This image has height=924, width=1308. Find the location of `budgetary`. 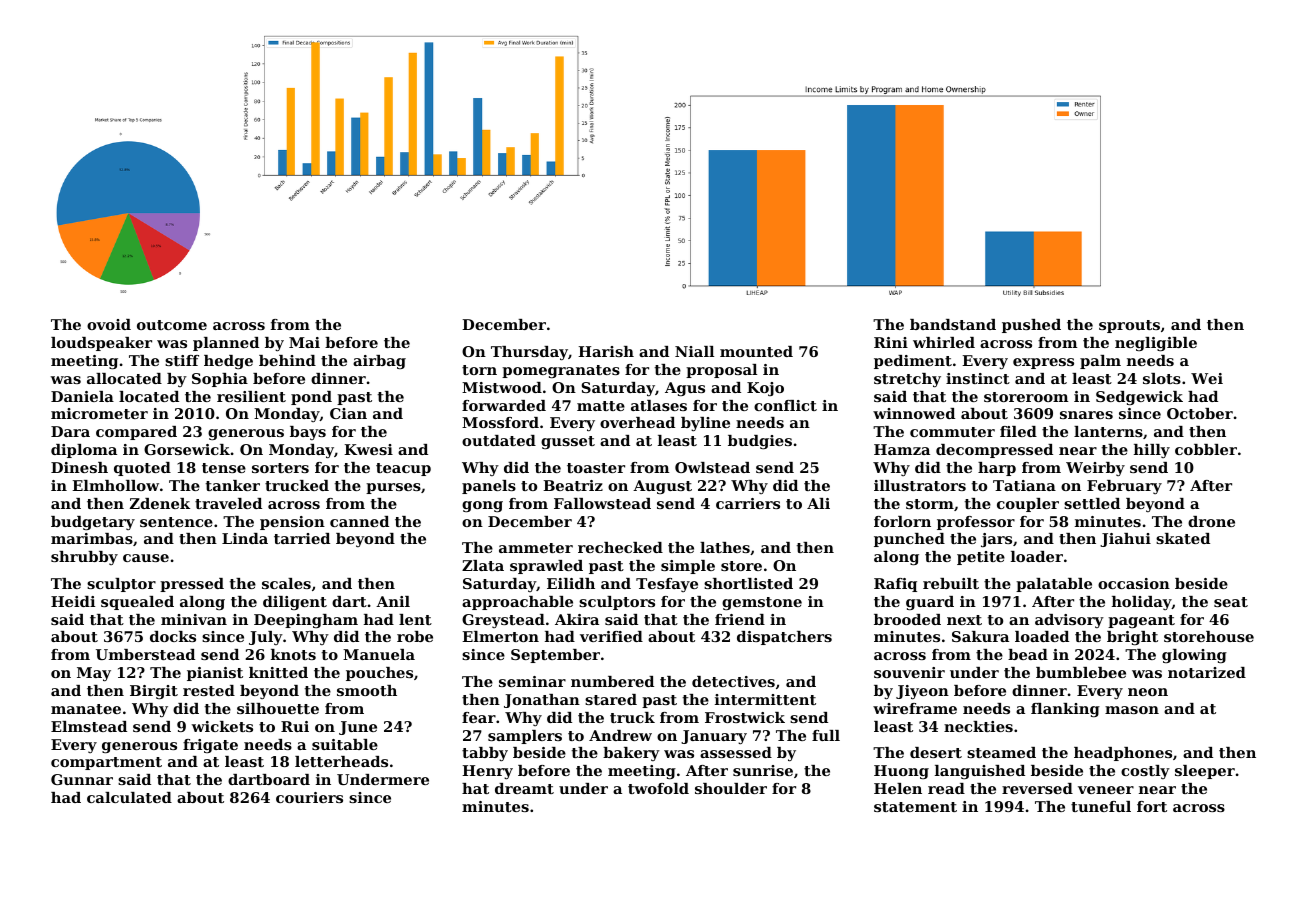

budgetary is located at coordinates (93, 523).
